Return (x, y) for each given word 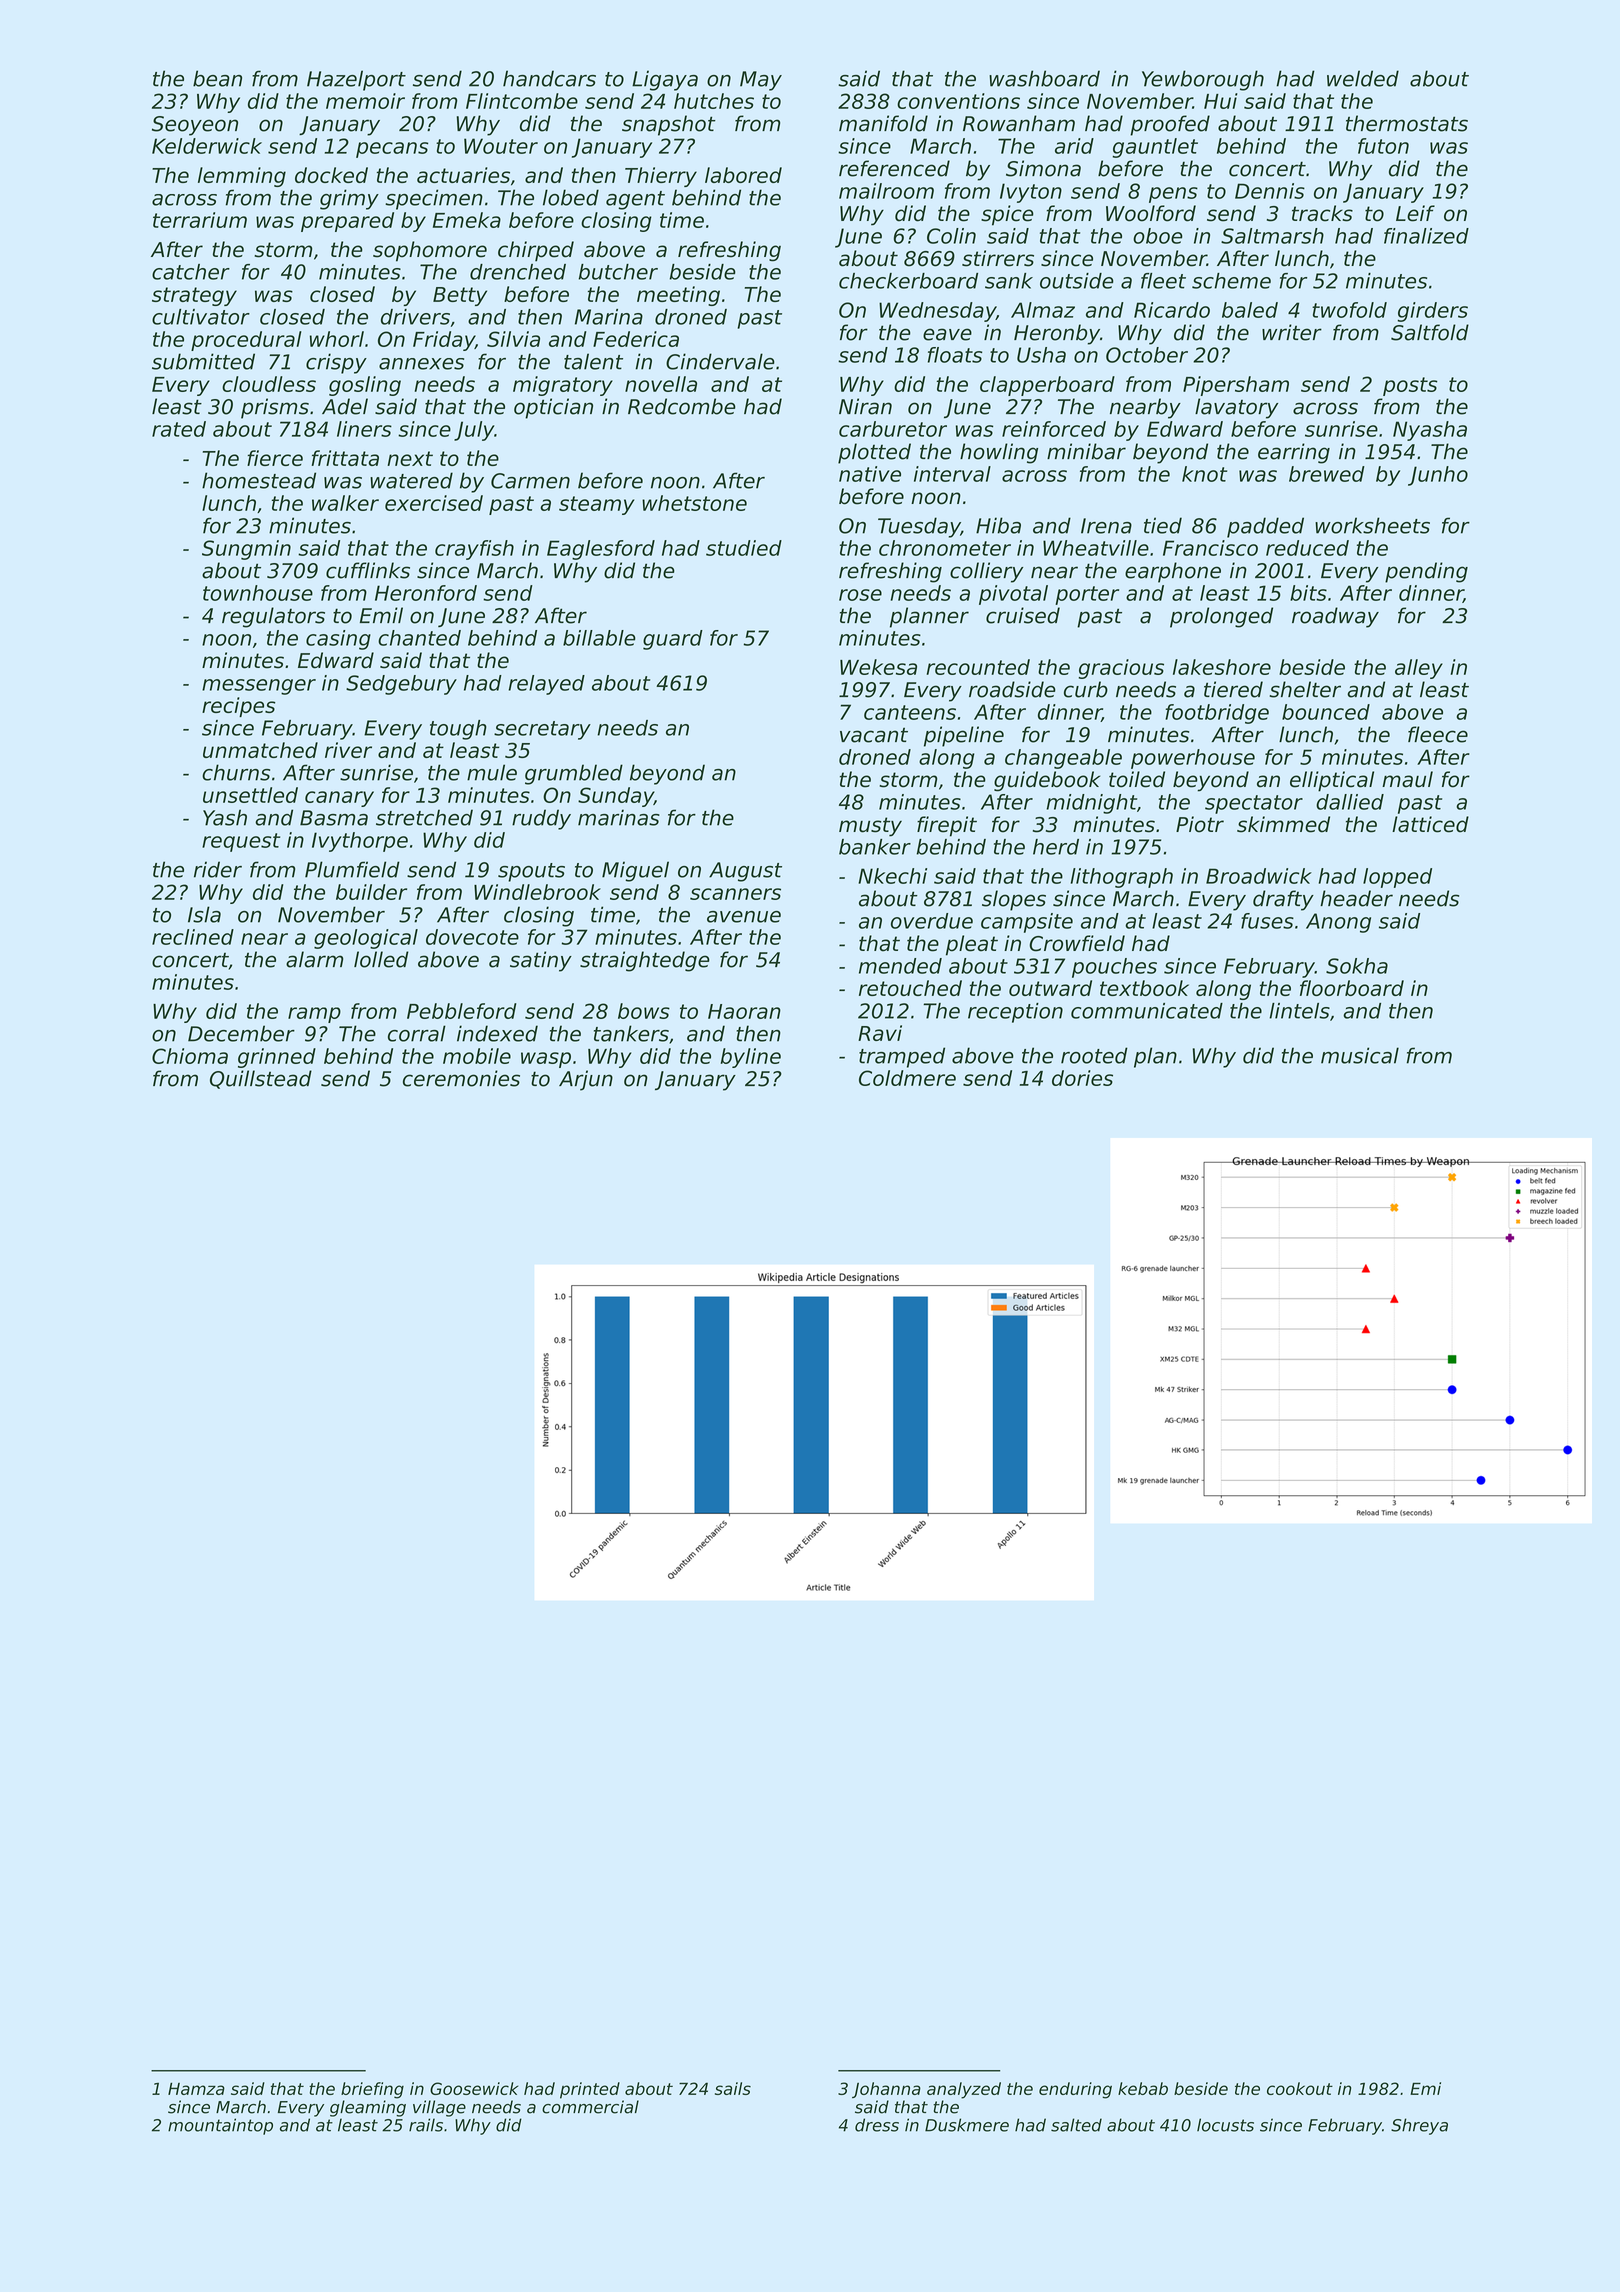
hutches (714, 101)
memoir (365, 101)
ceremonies (461, 1078)
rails (426, 2125)
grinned (277, 1058)
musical (1360, 1055)
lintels (1299, 1011)
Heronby (1057, 334)
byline (751, 1058)
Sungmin (246, 550)
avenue (744, 917)
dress (877, 2125)
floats (955, 355)
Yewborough (1203, 80)
